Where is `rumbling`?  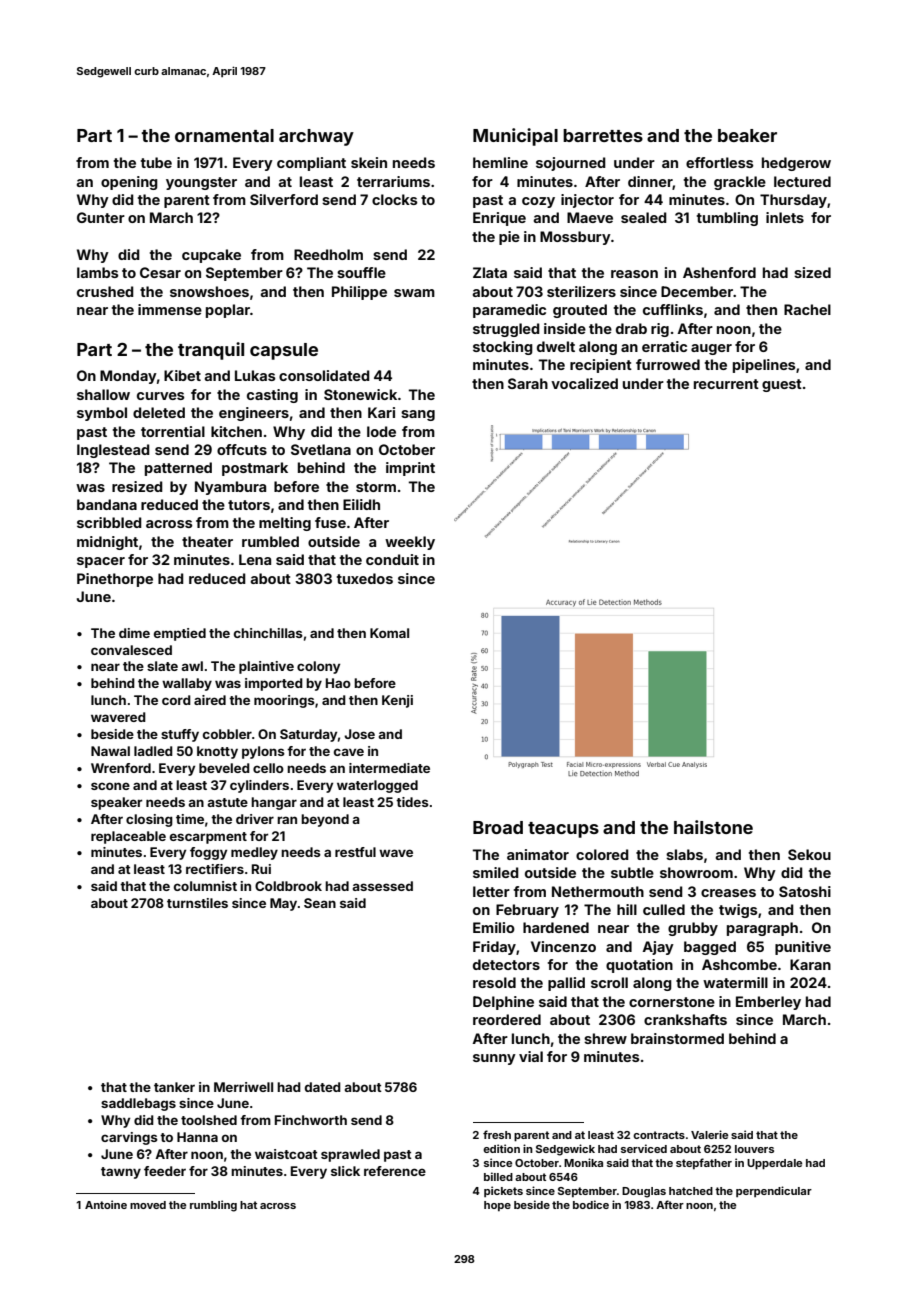 rumbling is located at coordinates (213, 1206).
